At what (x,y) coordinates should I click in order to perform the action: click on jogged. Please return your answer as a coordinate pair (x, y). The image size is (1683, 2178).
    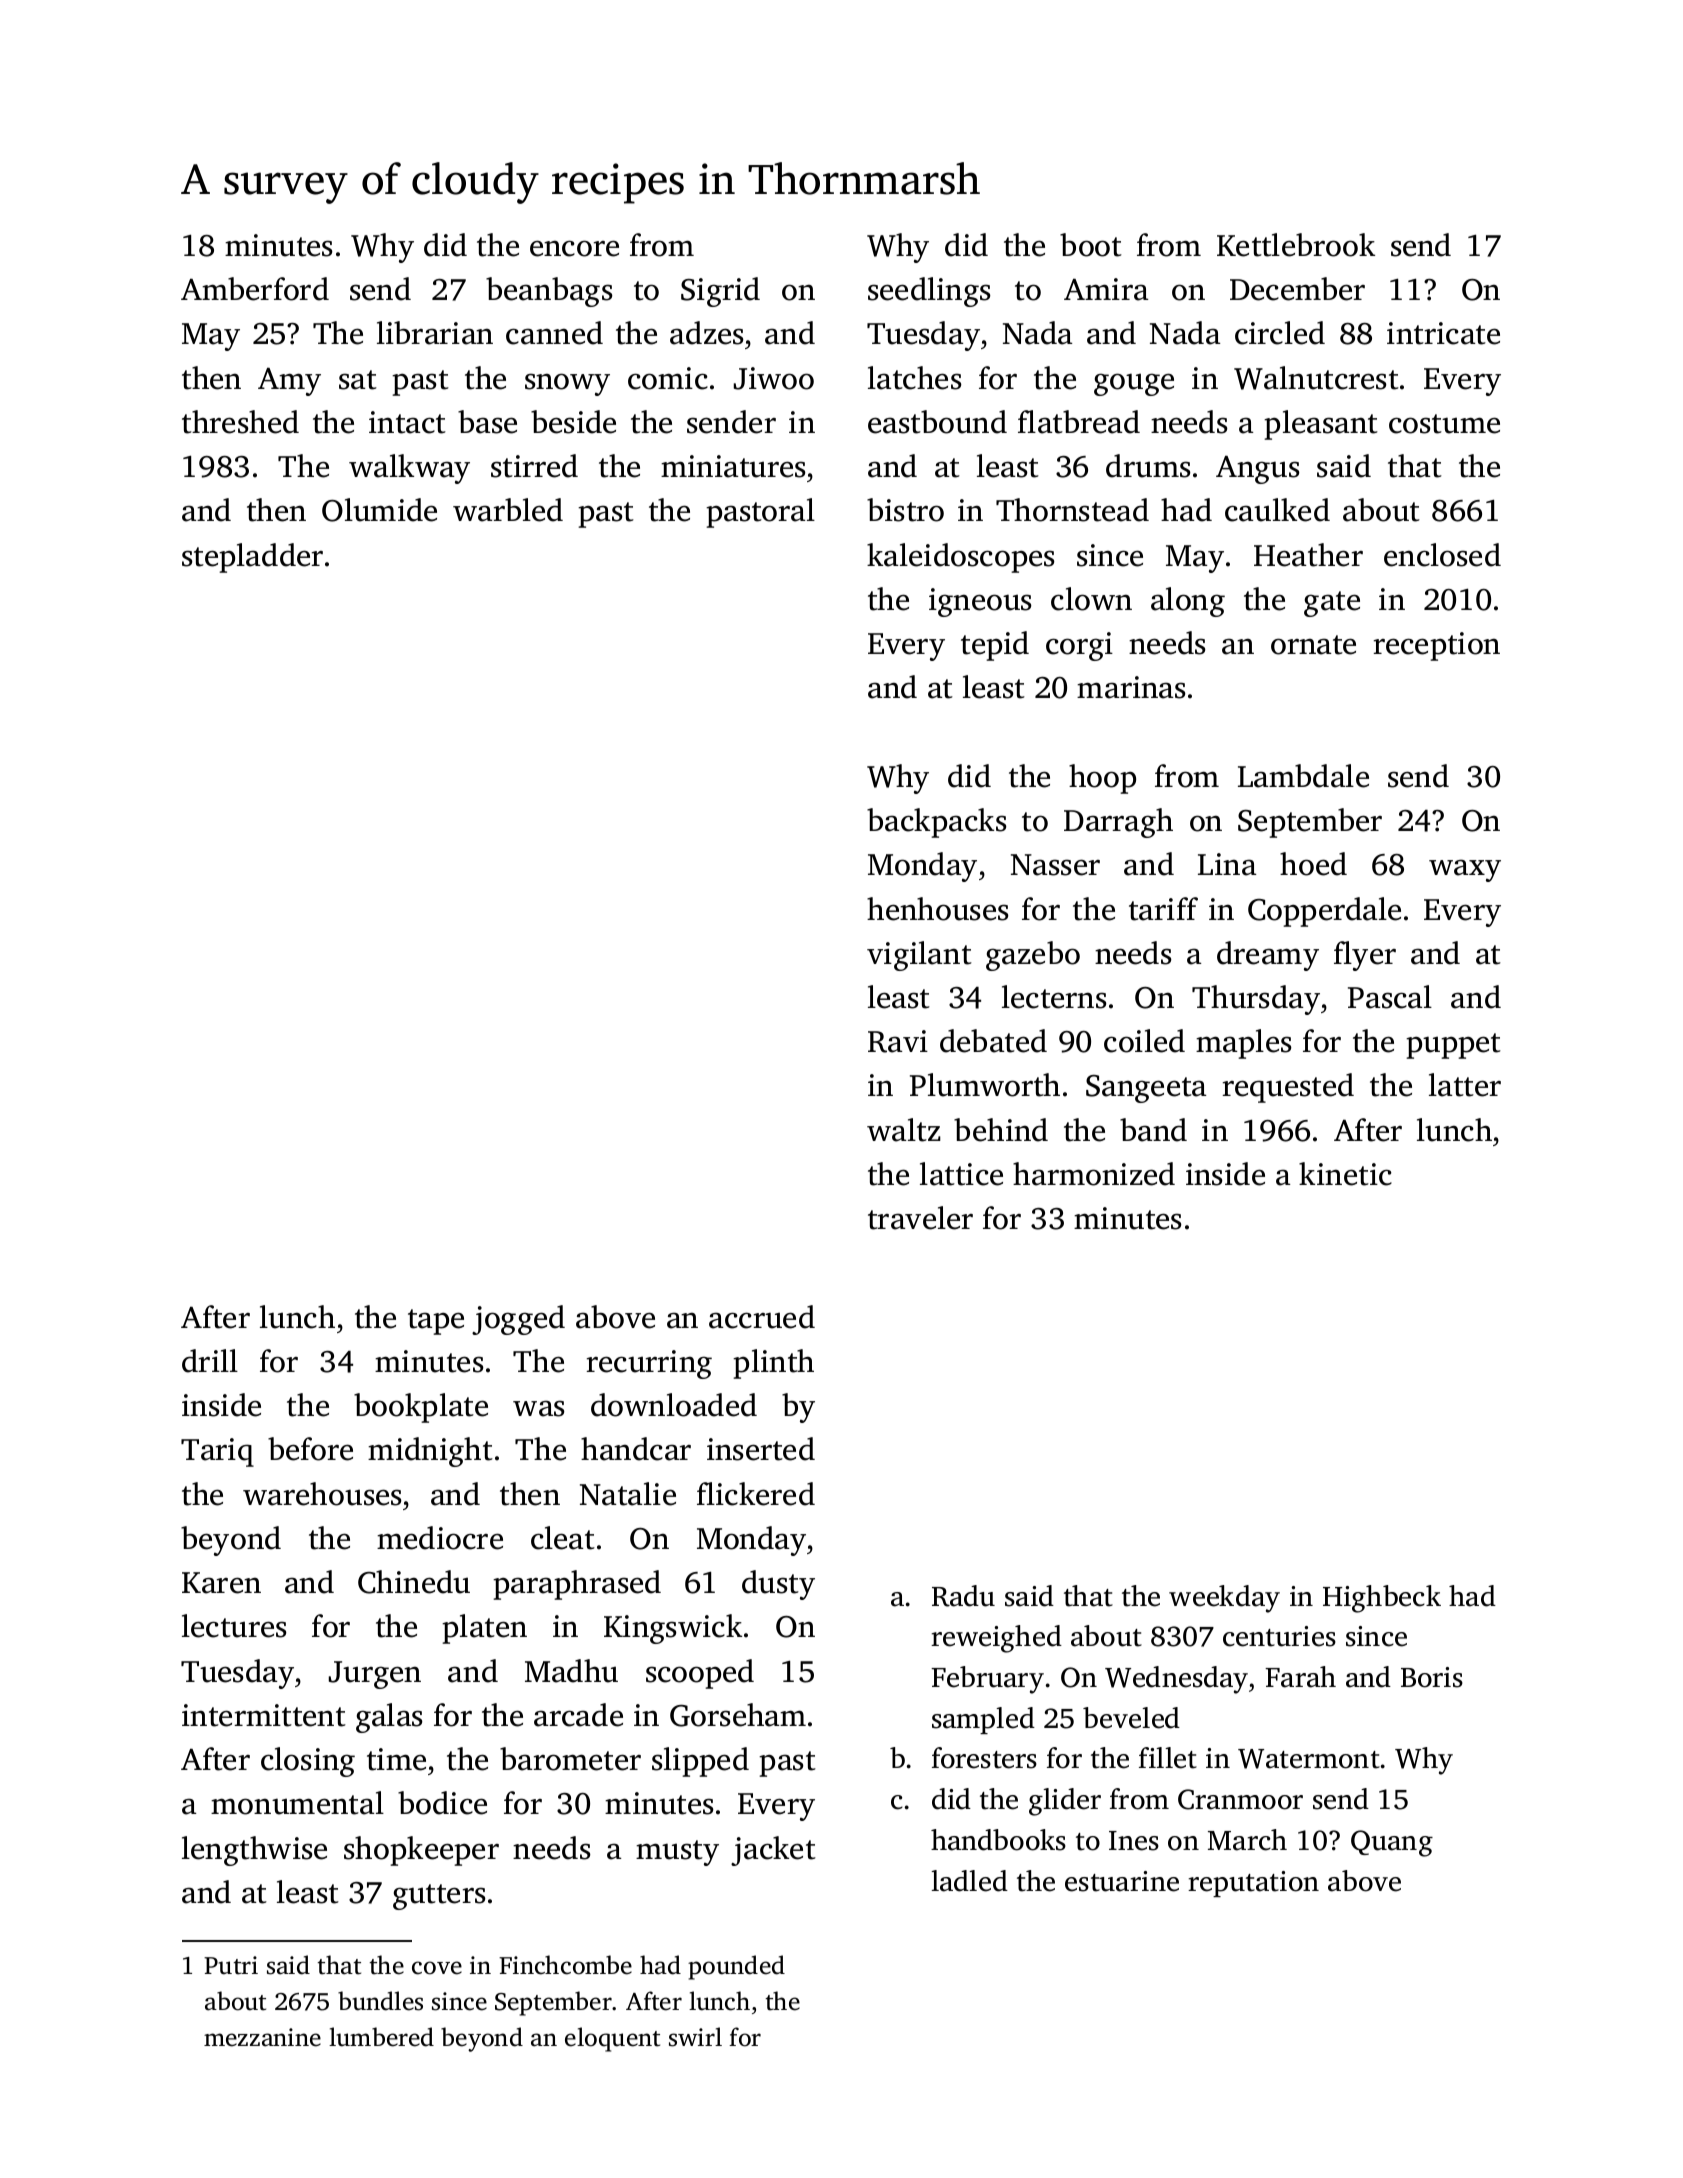
    Looking at the image, I should click on (518, 1320).
